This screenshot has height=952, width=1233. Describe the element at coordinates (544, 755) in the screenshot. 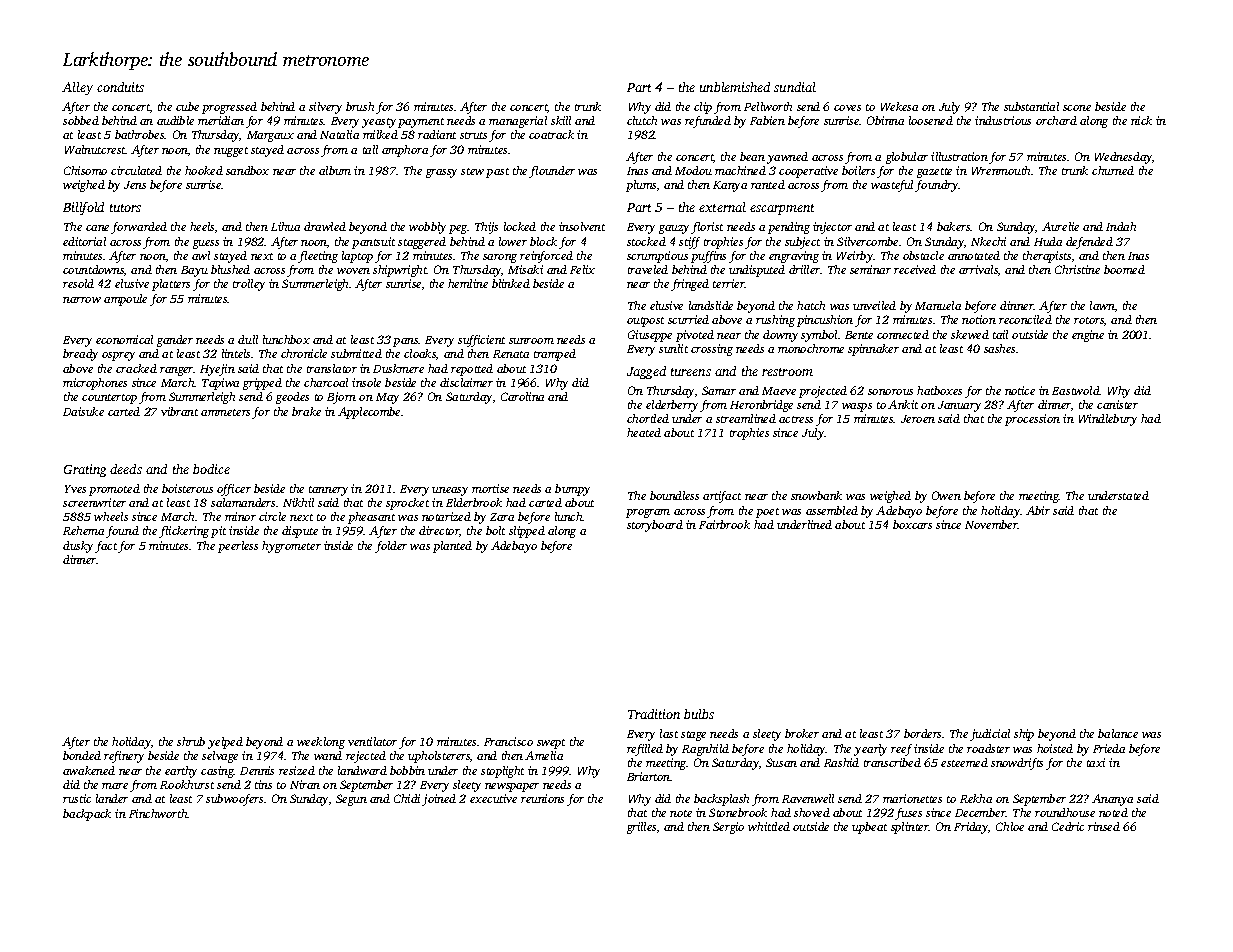

I see `Amelia` at that location.
